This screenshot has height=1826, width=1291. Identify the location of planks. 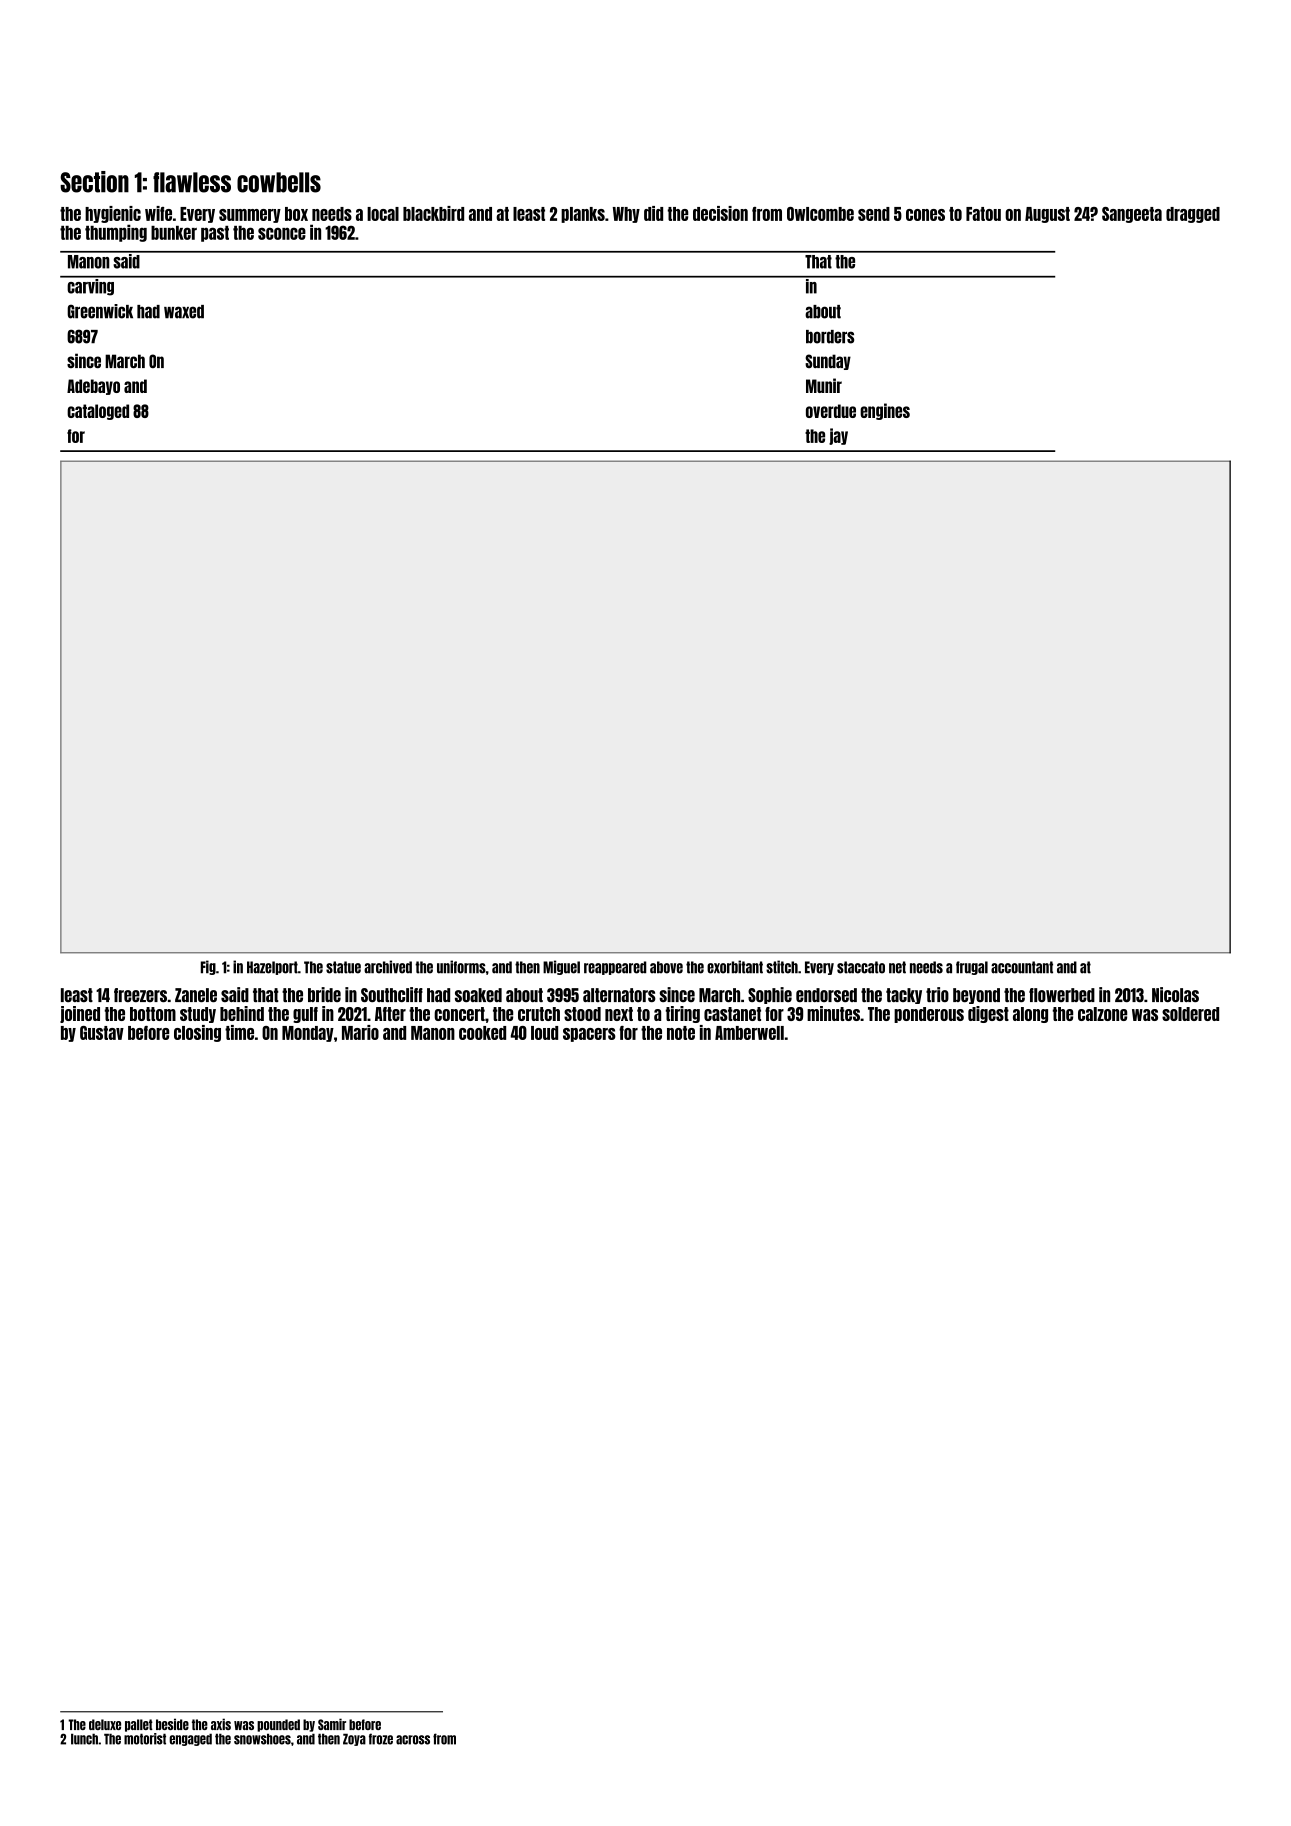
(583, 215).
